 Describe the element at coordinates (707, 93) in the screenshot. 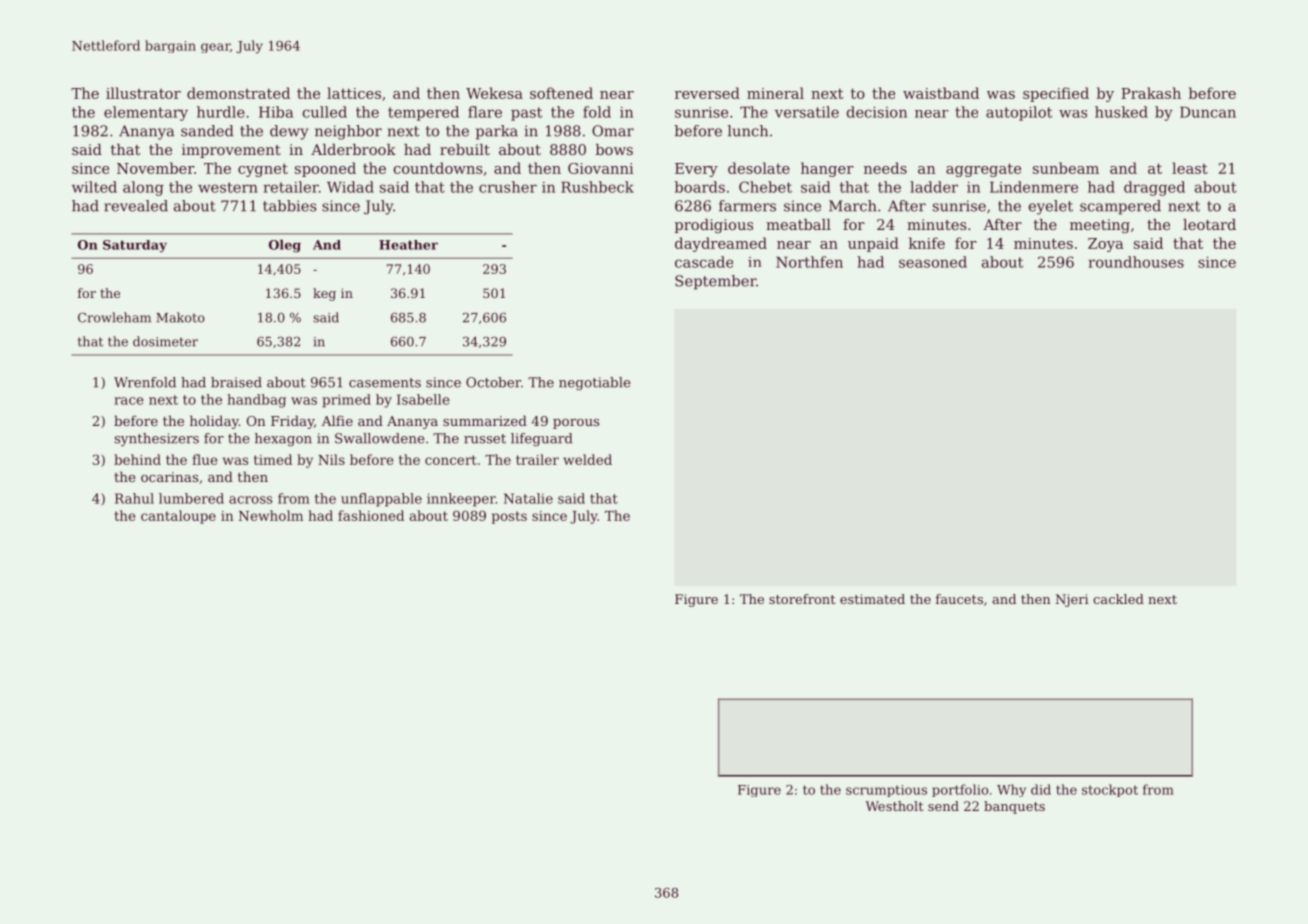

I see `reversed` at that location.
